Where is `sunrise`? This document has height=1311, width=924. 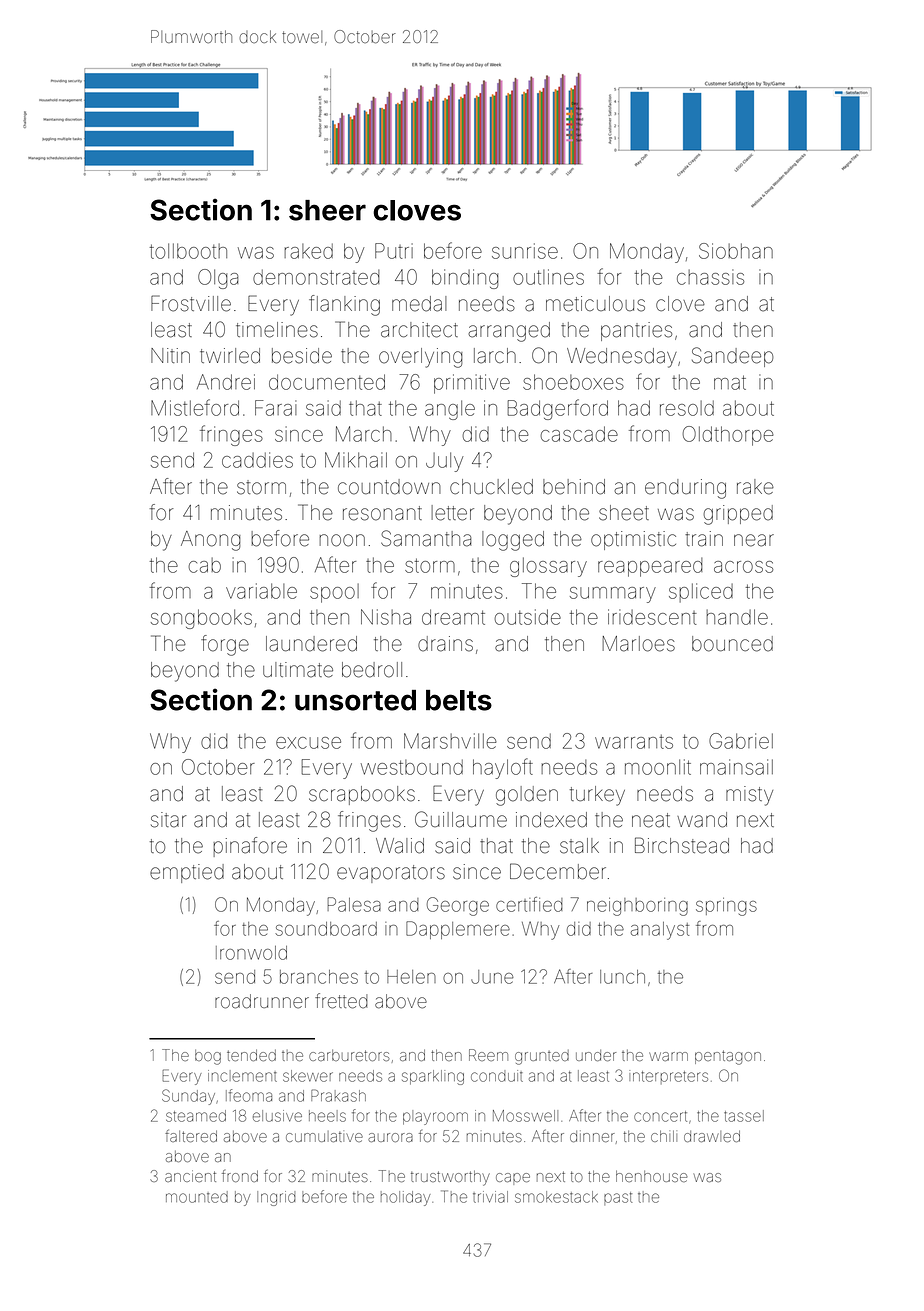
sunrise is located at coordinates (525, 251).
